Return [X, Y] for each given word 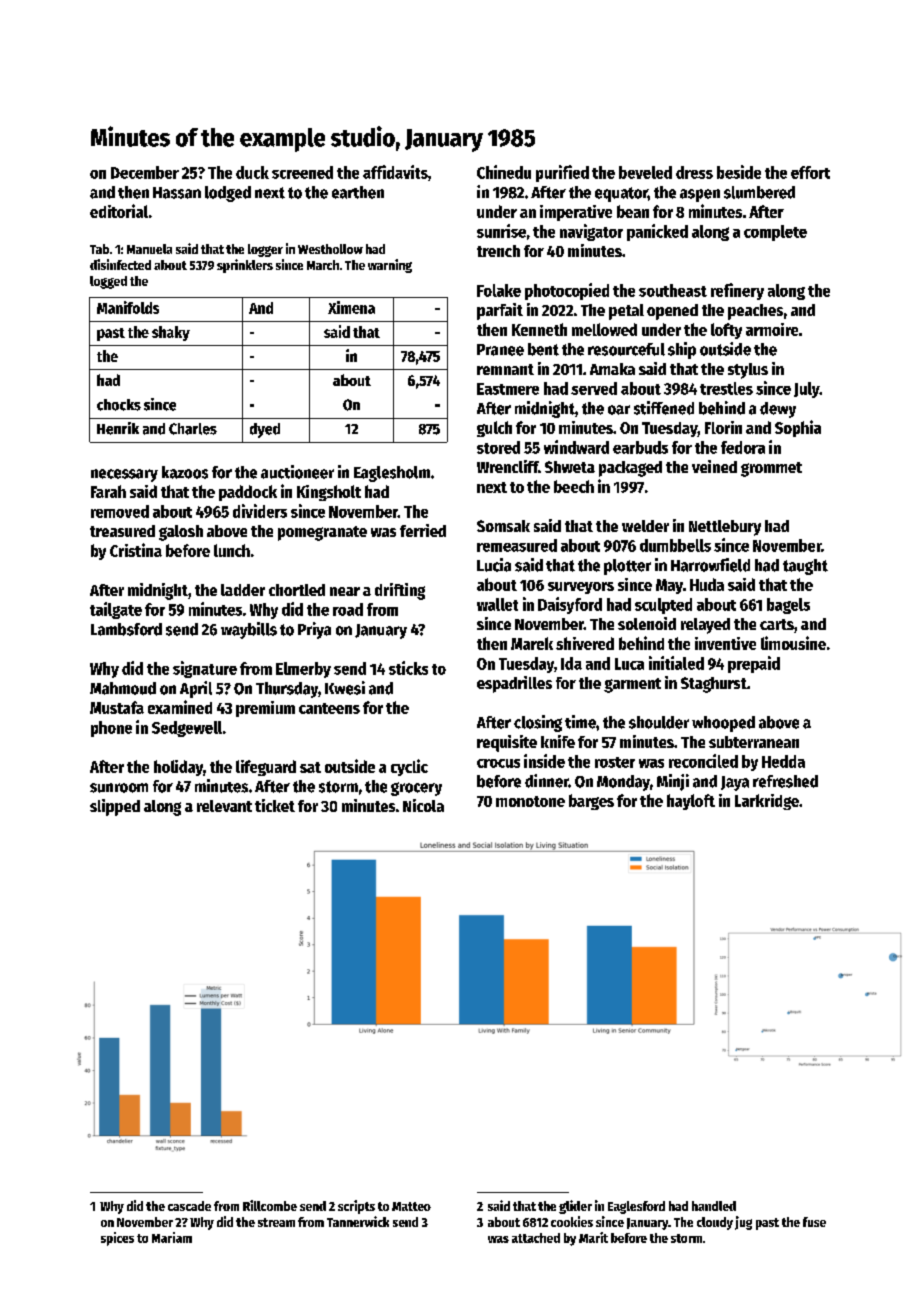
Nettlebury [725, 528]
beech [574, 486]
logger [265, 250]
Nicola [423, 805]
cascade [189, 1206]
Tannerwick [358, 1221]
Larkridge [767, 802]
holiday [178, 768]
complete [775, 233]
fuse [814, 1222]
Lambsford [126, 629]
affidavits [395, 172]
